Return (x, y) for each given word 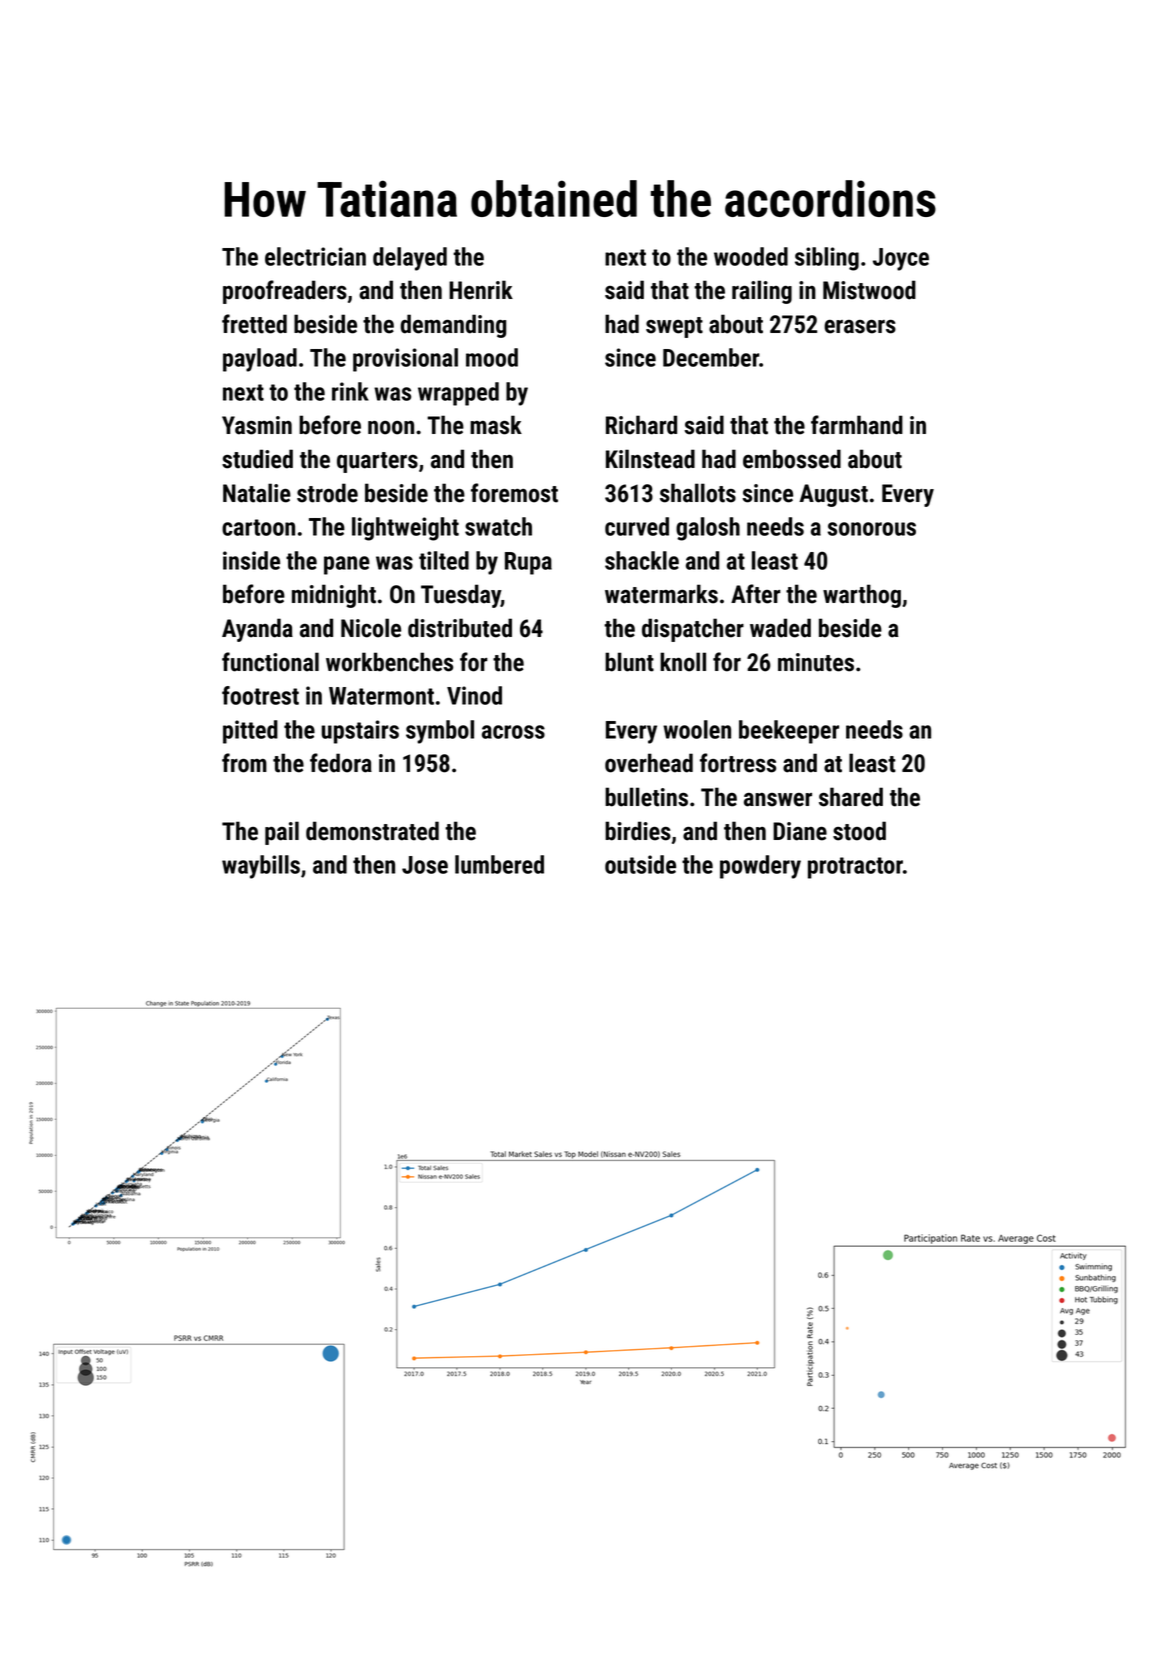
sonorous (872, 529)
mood (492, 357)
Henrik (481, 290)
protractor (855, 868)
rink (350, 391)
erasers (860, 327)
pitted (250, 732)
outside (640, 864)
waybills (261, 867)
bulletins (646, 797)
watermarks (661, 594)
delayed (410, 259)
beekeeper (789, 732)
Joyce (901, 259)
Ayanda (257, 630)
